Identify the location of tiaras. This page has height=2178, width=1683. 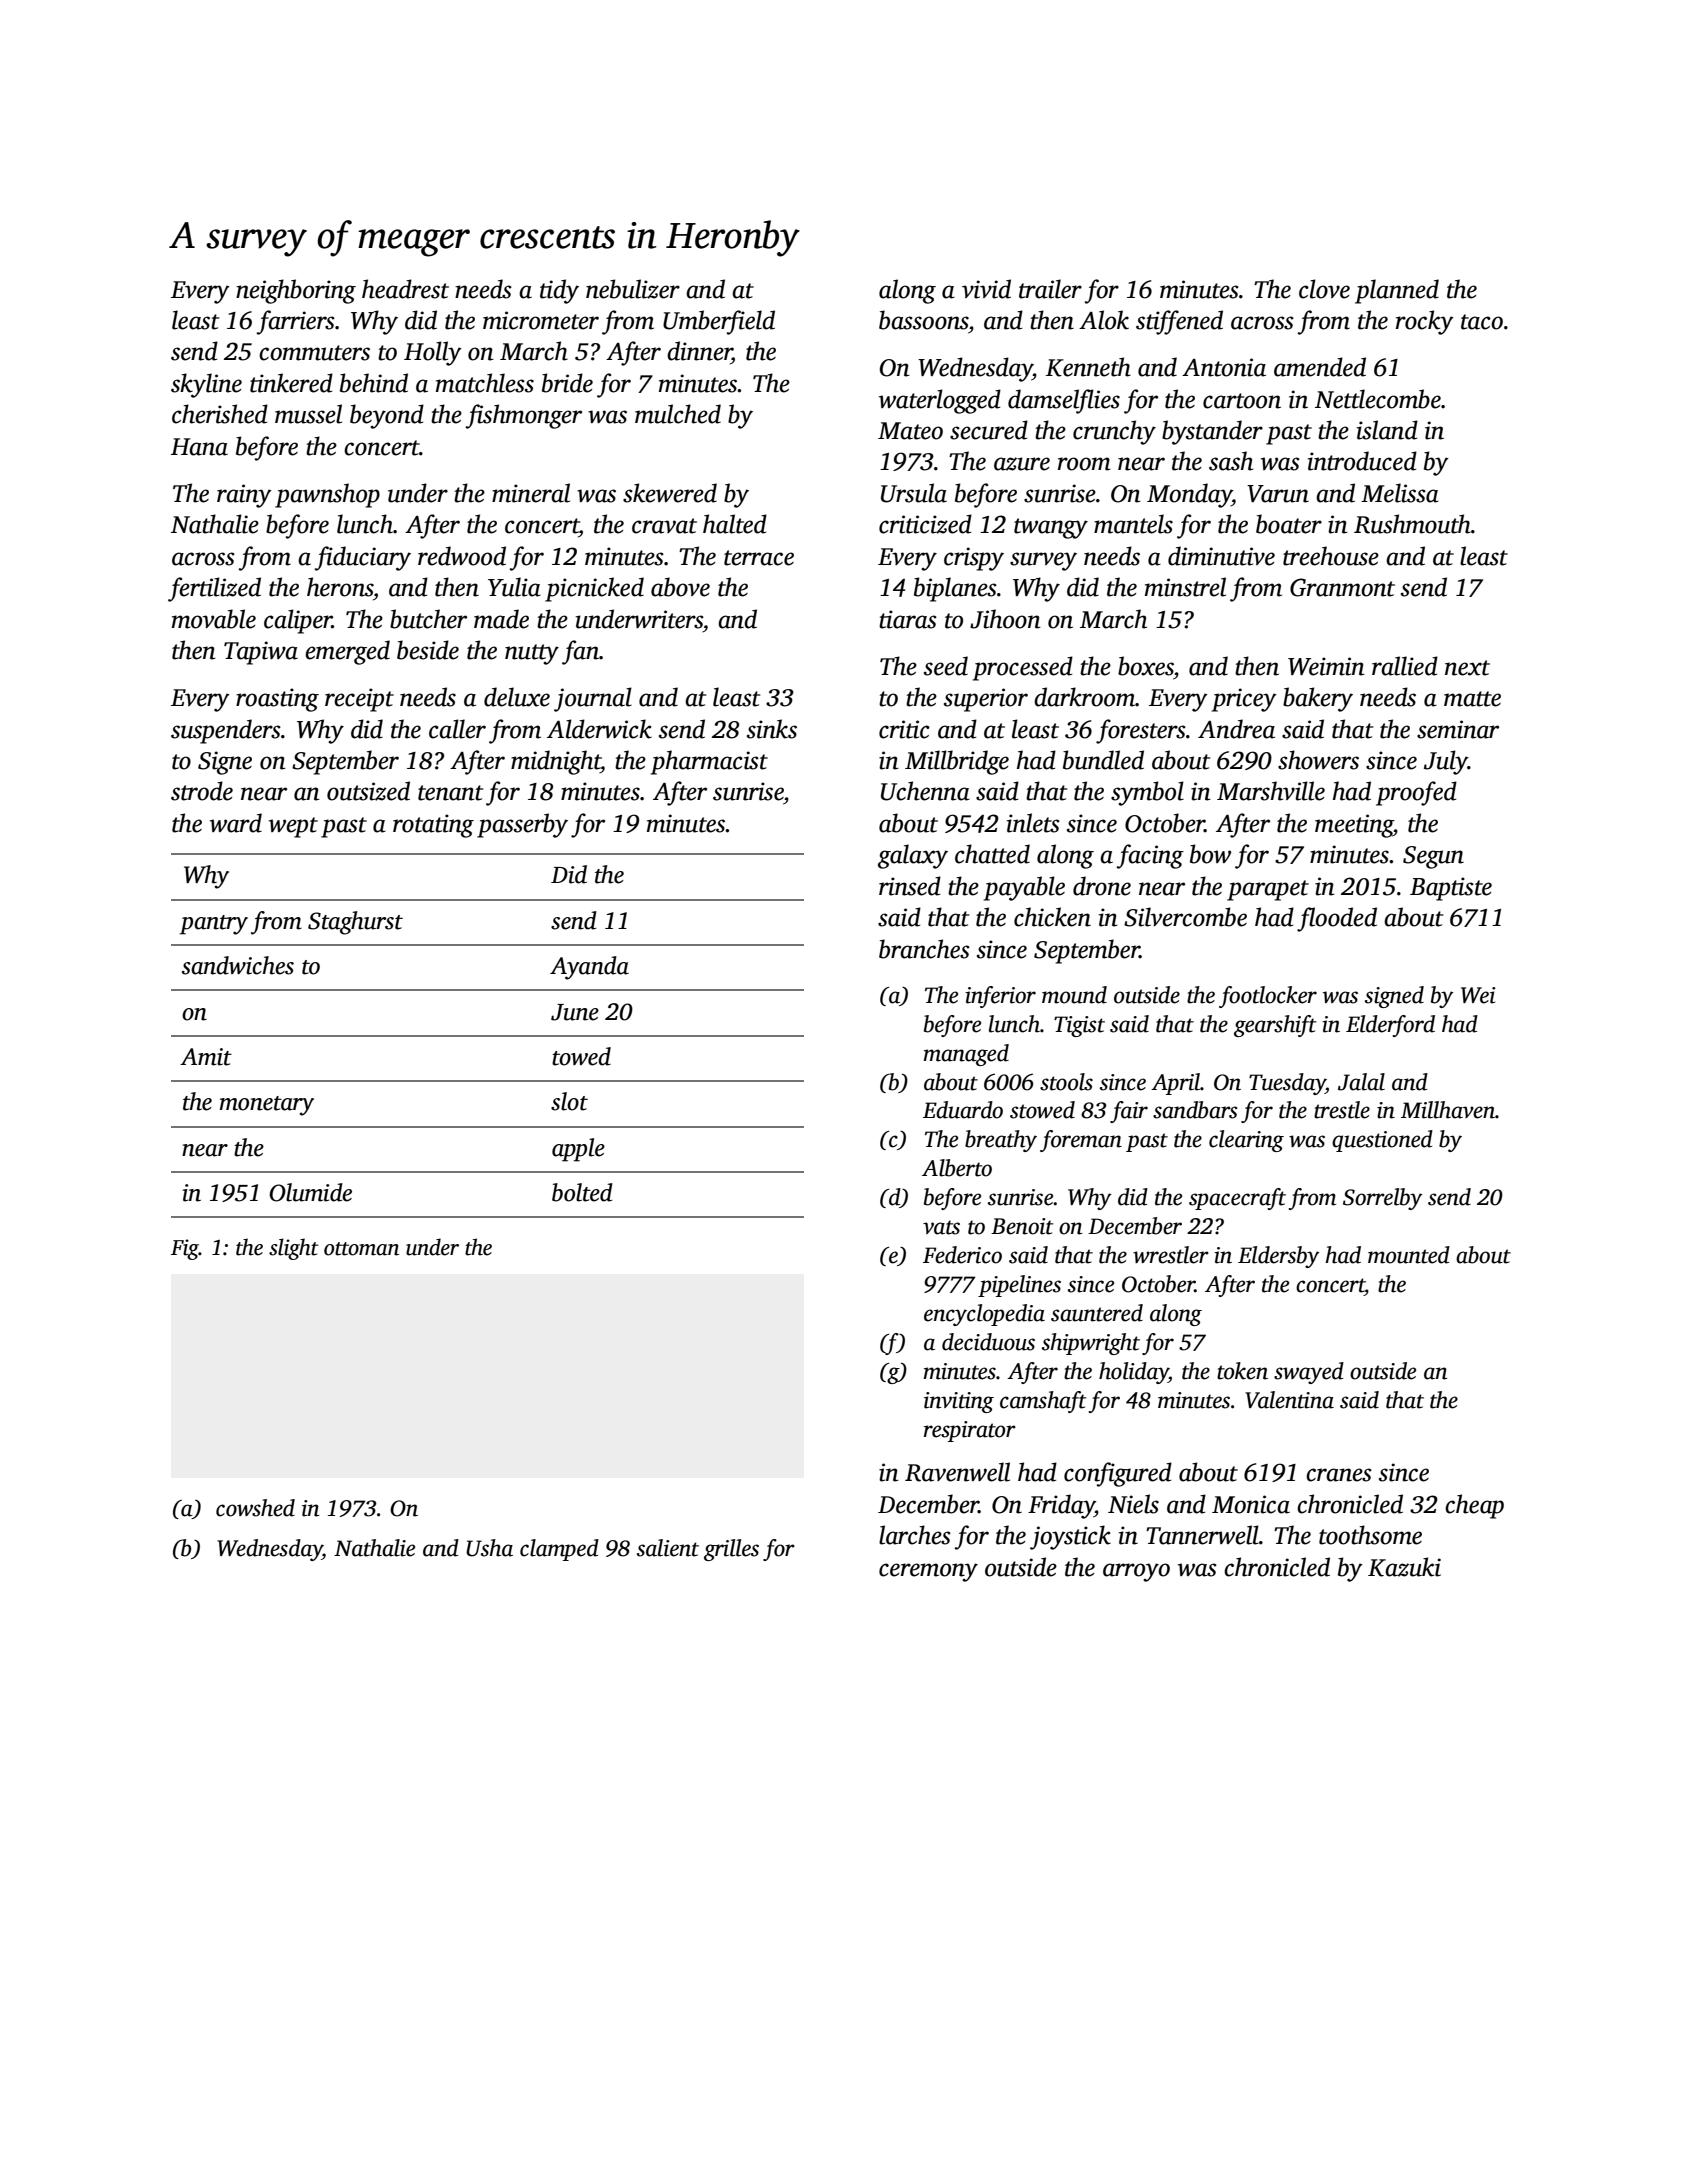
(908, 619).
